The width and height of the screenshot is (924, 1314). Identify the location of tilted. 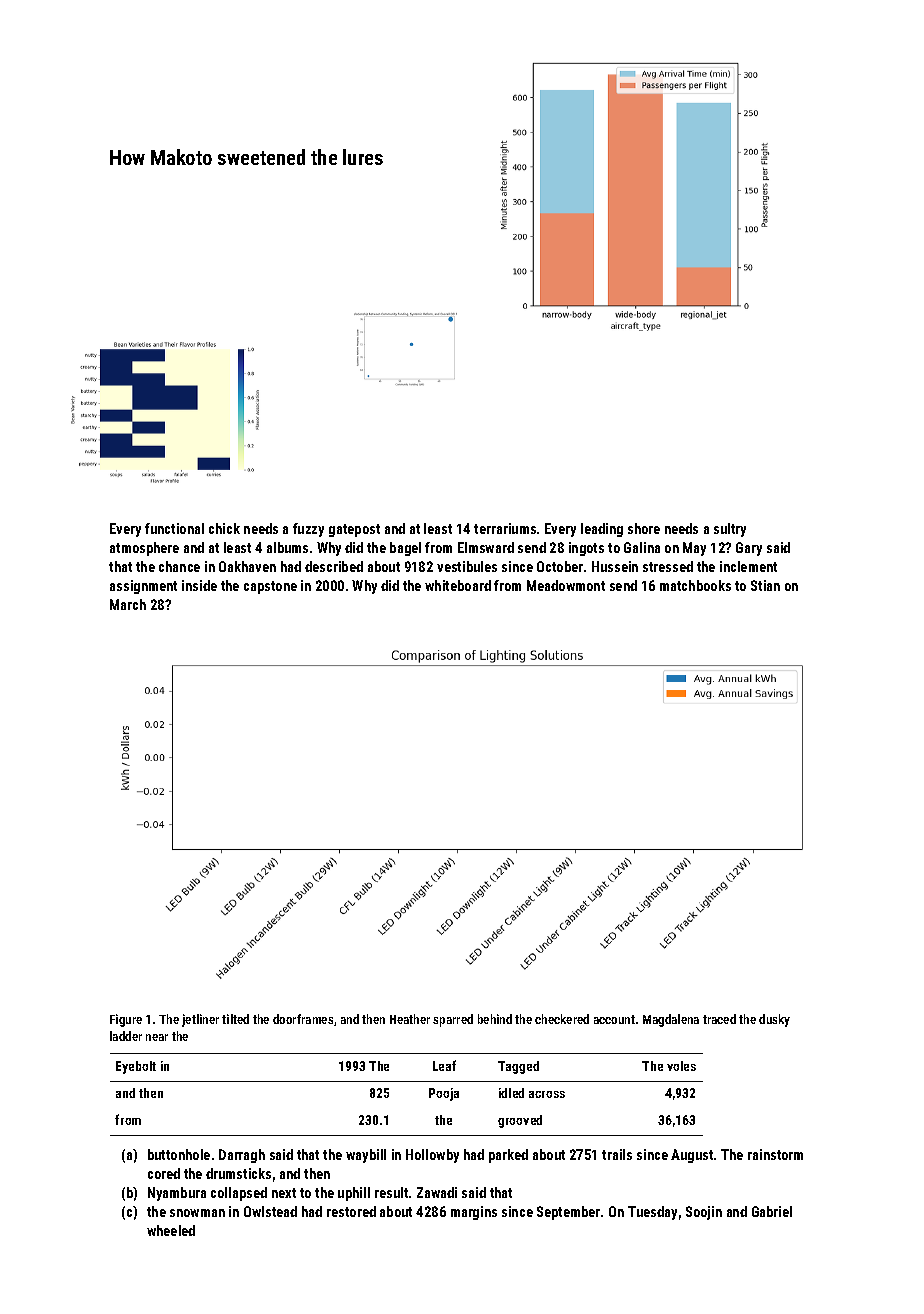
(235, 1019).
